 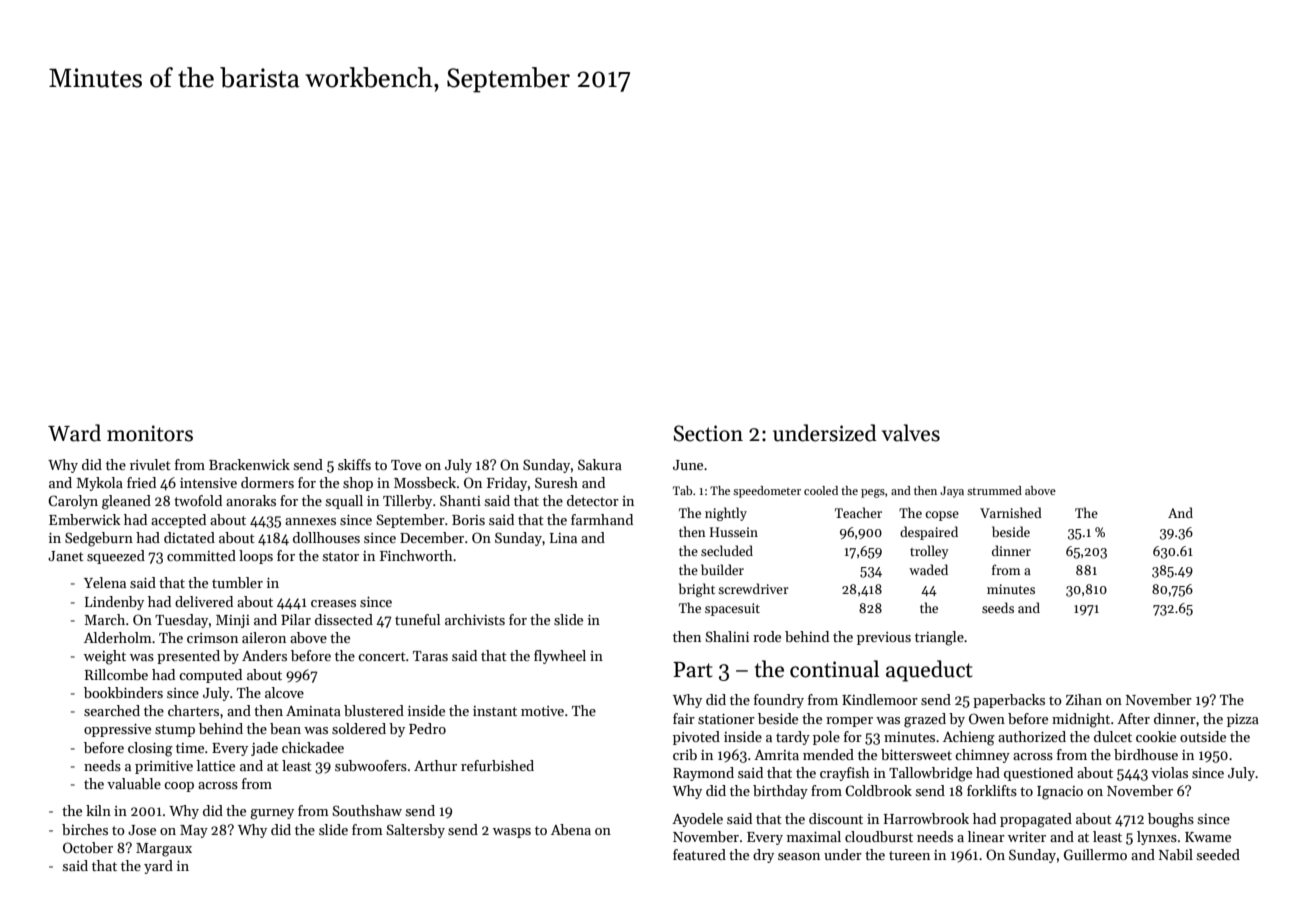 I want to click on gurney, so click(x=272, y=814).
